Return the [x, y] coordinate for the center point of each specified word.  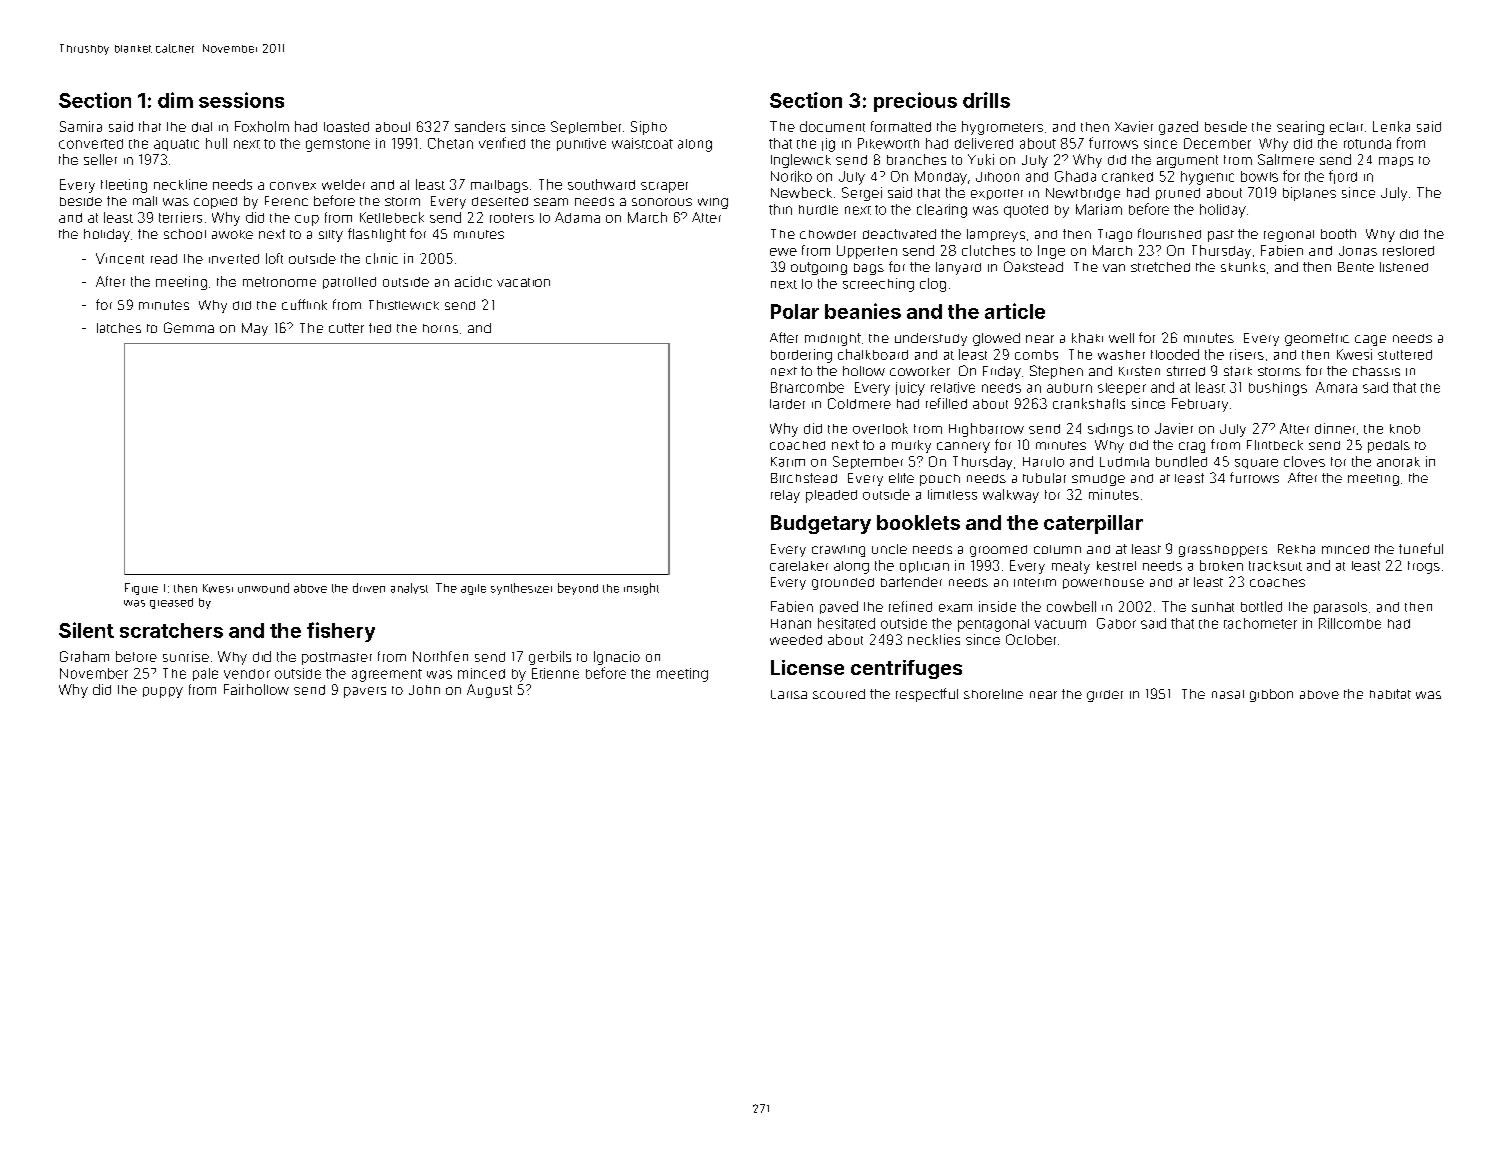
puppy [163, 692]
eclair [1346, 127]
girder [1105, 696]
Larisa [789, 694]
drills [986, 100]
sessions [241, 100]
